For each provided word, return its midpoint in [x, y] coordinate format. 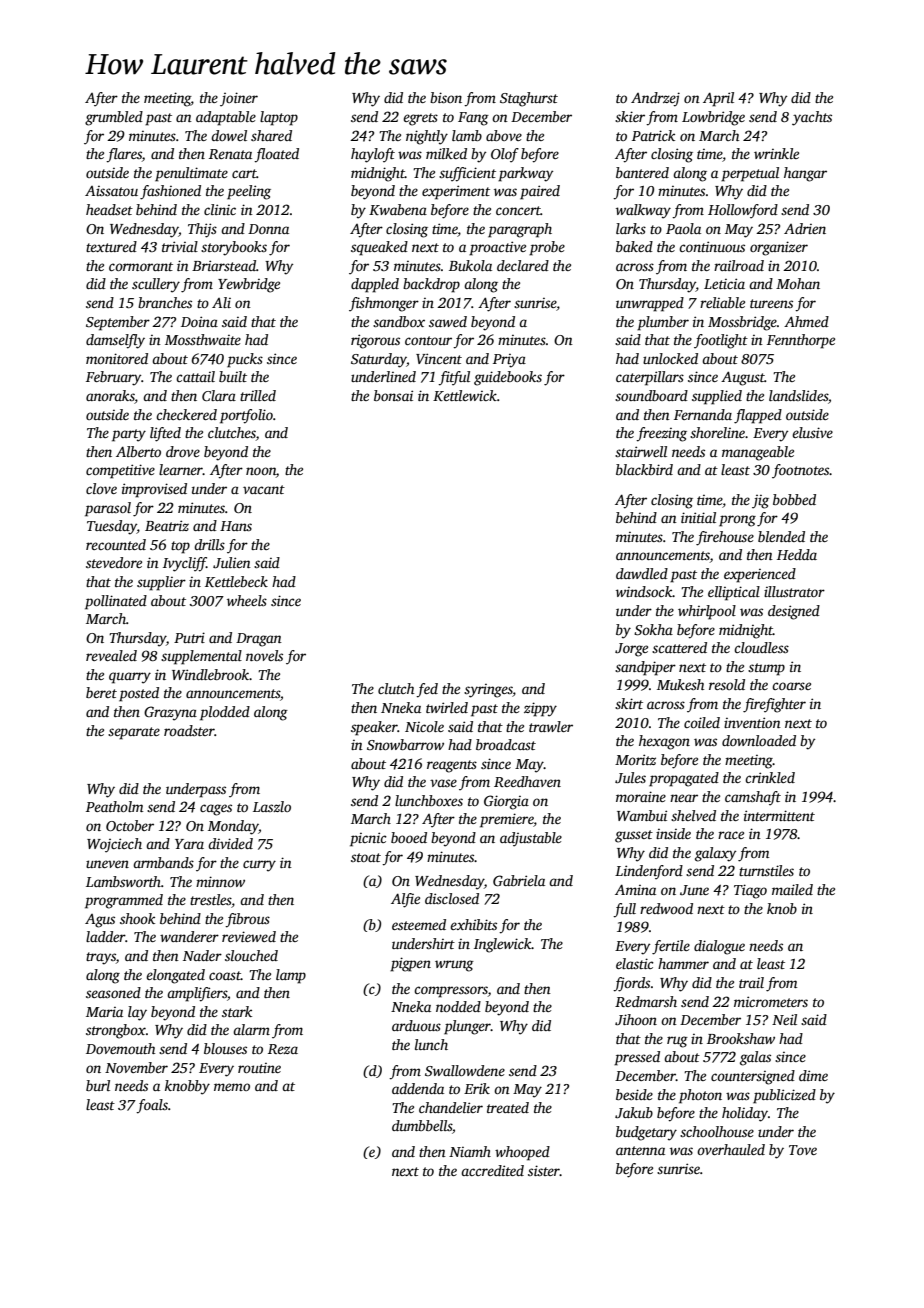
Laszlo [272, 806]
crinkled [770, 777]
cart [244, 173]
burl [98, 1085]
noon [261, 472]
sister [544, 1170]
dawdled [642, 573]
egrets [420, 119]
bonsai [393, 395]
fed [427, 690]
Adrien [805, 228]
